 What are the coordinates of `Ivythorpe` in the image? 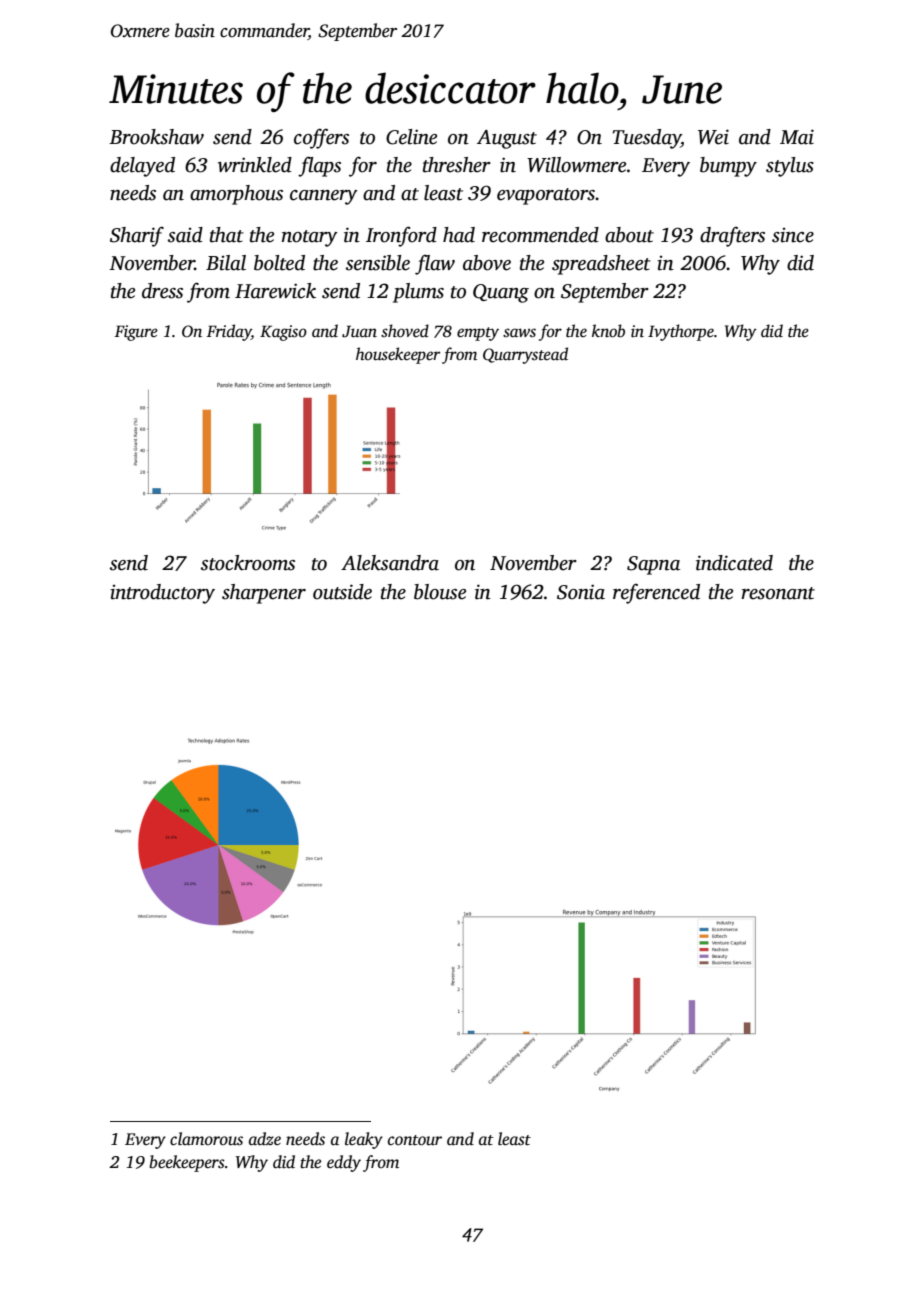 It's located at (681, 332).
